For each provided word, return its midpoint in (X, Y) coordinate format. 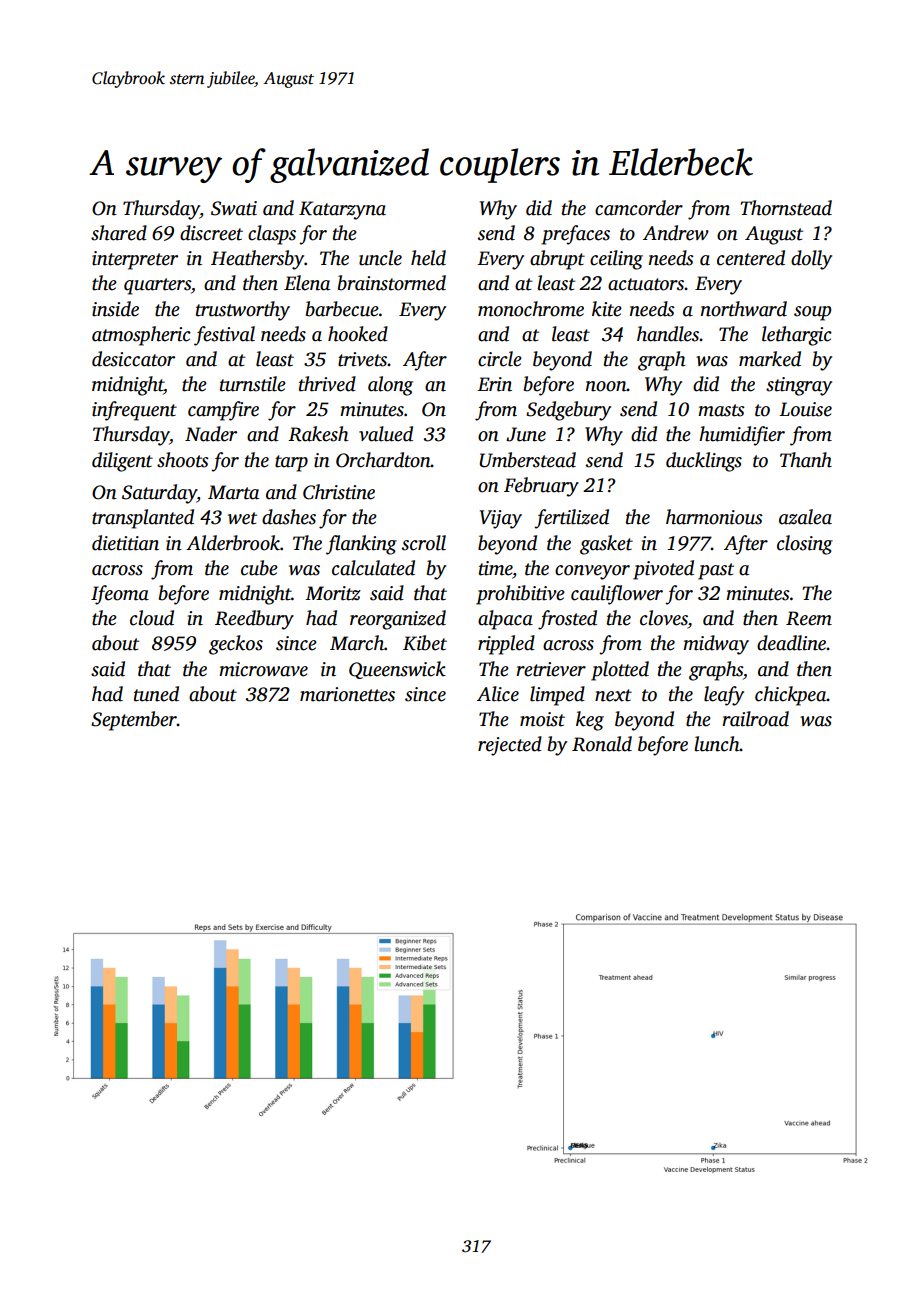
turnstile (253, 384)
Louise (805, 409)
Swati (234, 208)
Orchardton (383, 460)
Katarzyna (342, 210)
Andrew (676, 233)
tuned (156, 694)
